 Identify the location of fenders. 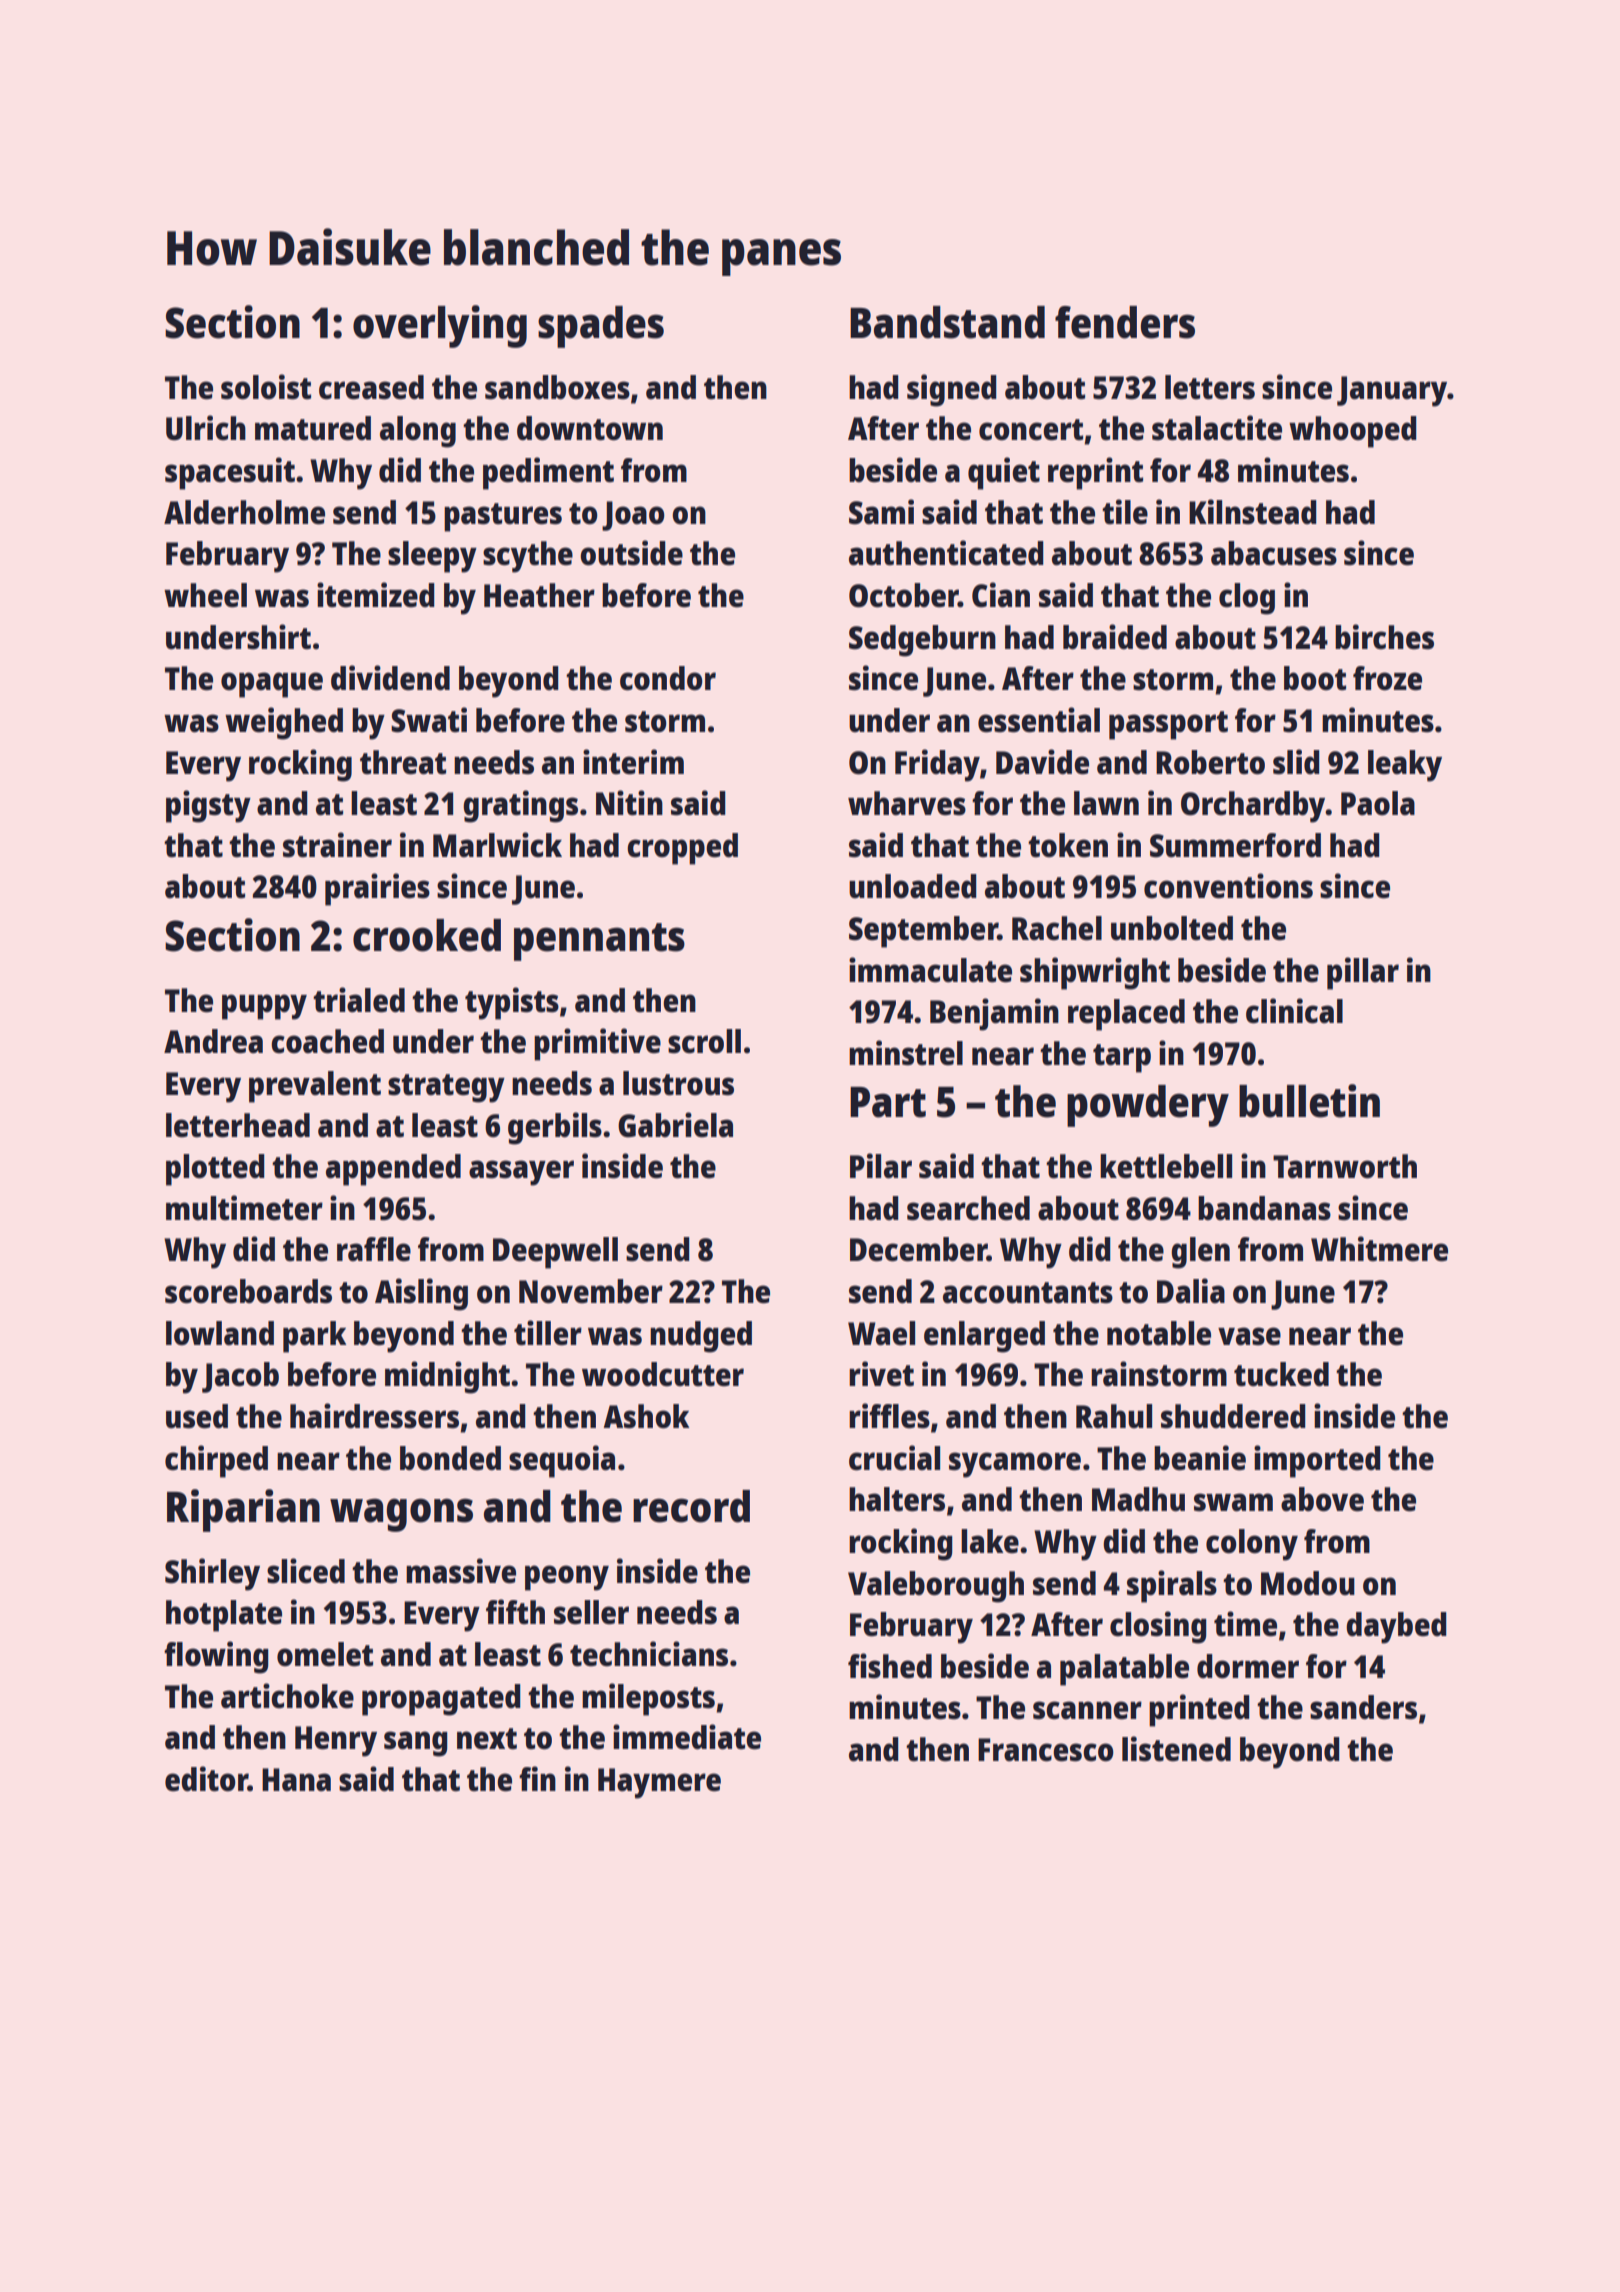
(1125, 322).
